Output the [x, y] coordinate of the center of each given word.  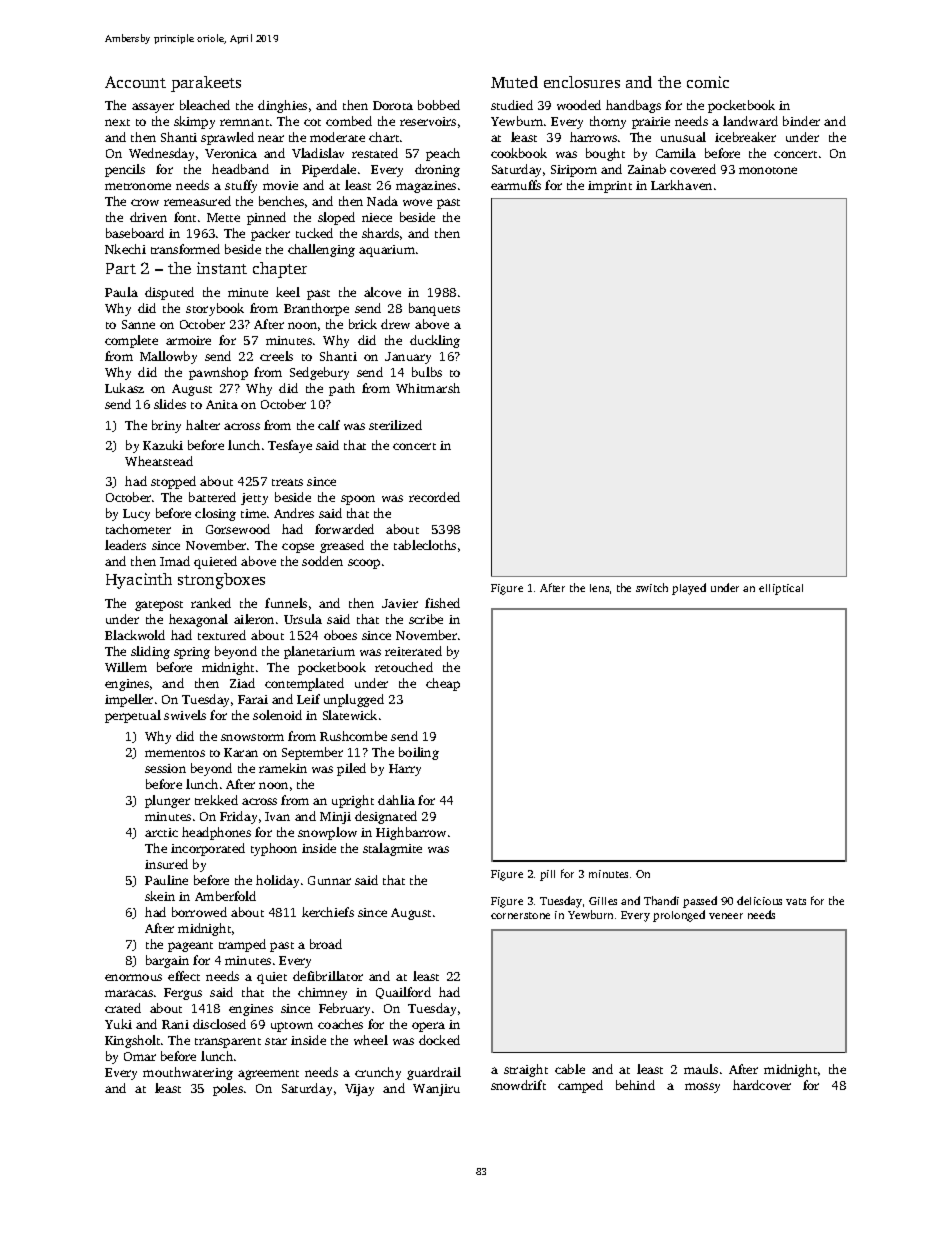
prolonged [679, 916]
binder [801, 121]
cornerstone [520, 915]
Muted [514, 82]
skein [160, 896]
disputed [169, 293]
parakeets [206, 84]
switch [652, 587]
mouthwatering [188, 1073]
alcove [382, 292]
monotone [768, 170]
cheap [443, 684]
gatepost [159, 606]
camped [580, 1086]
